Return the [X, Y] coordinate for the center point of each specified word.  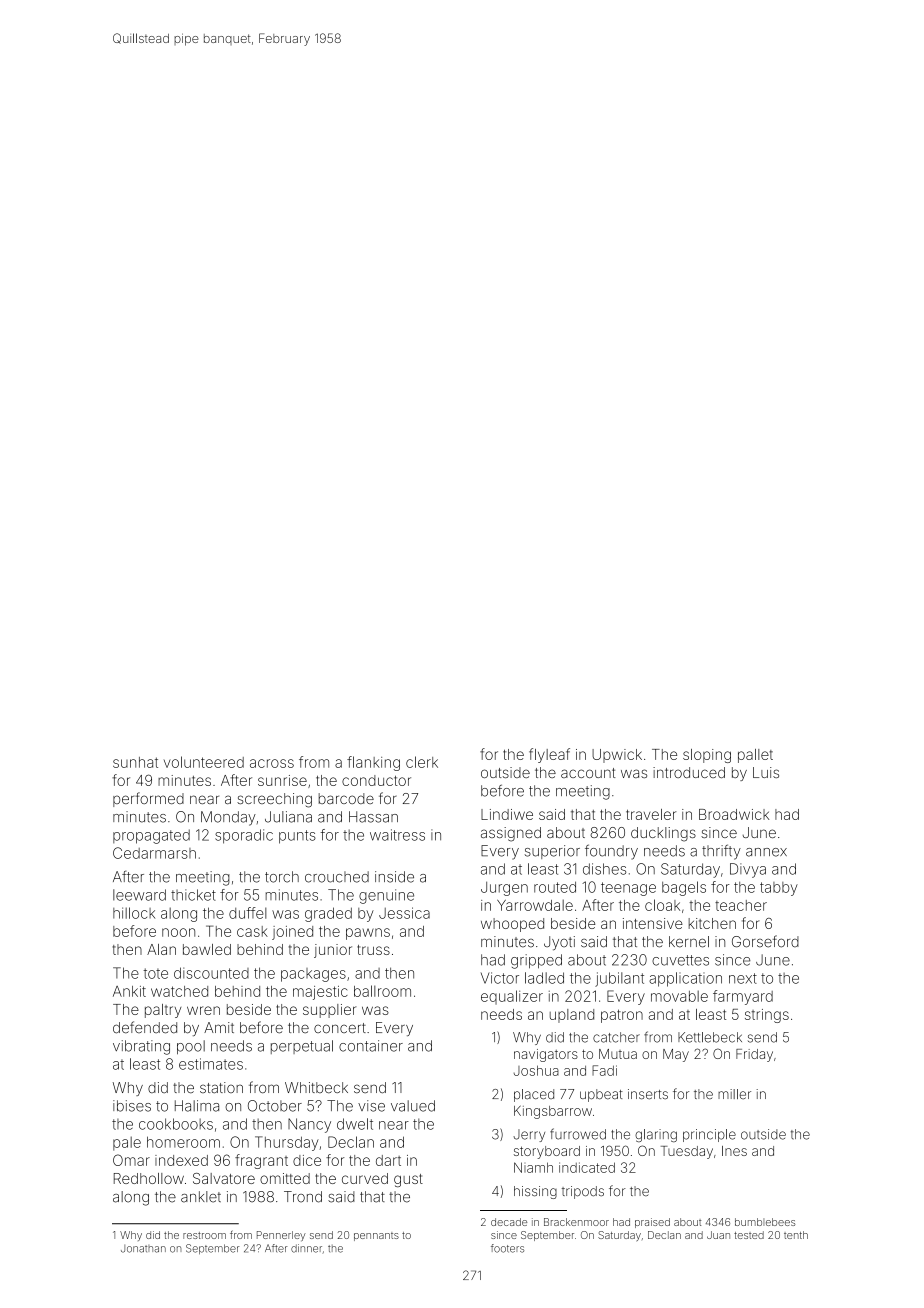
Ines [734, 1151]
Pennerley [281, 1236]
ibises [132, 1106]
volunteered [204, 762]
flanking [373, 763]
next [743, 978]
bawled [207, 949]
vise [371, 1106]
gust [408, 1180]
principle [709, 1135]
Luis [766, 772]
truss [373, 950]
